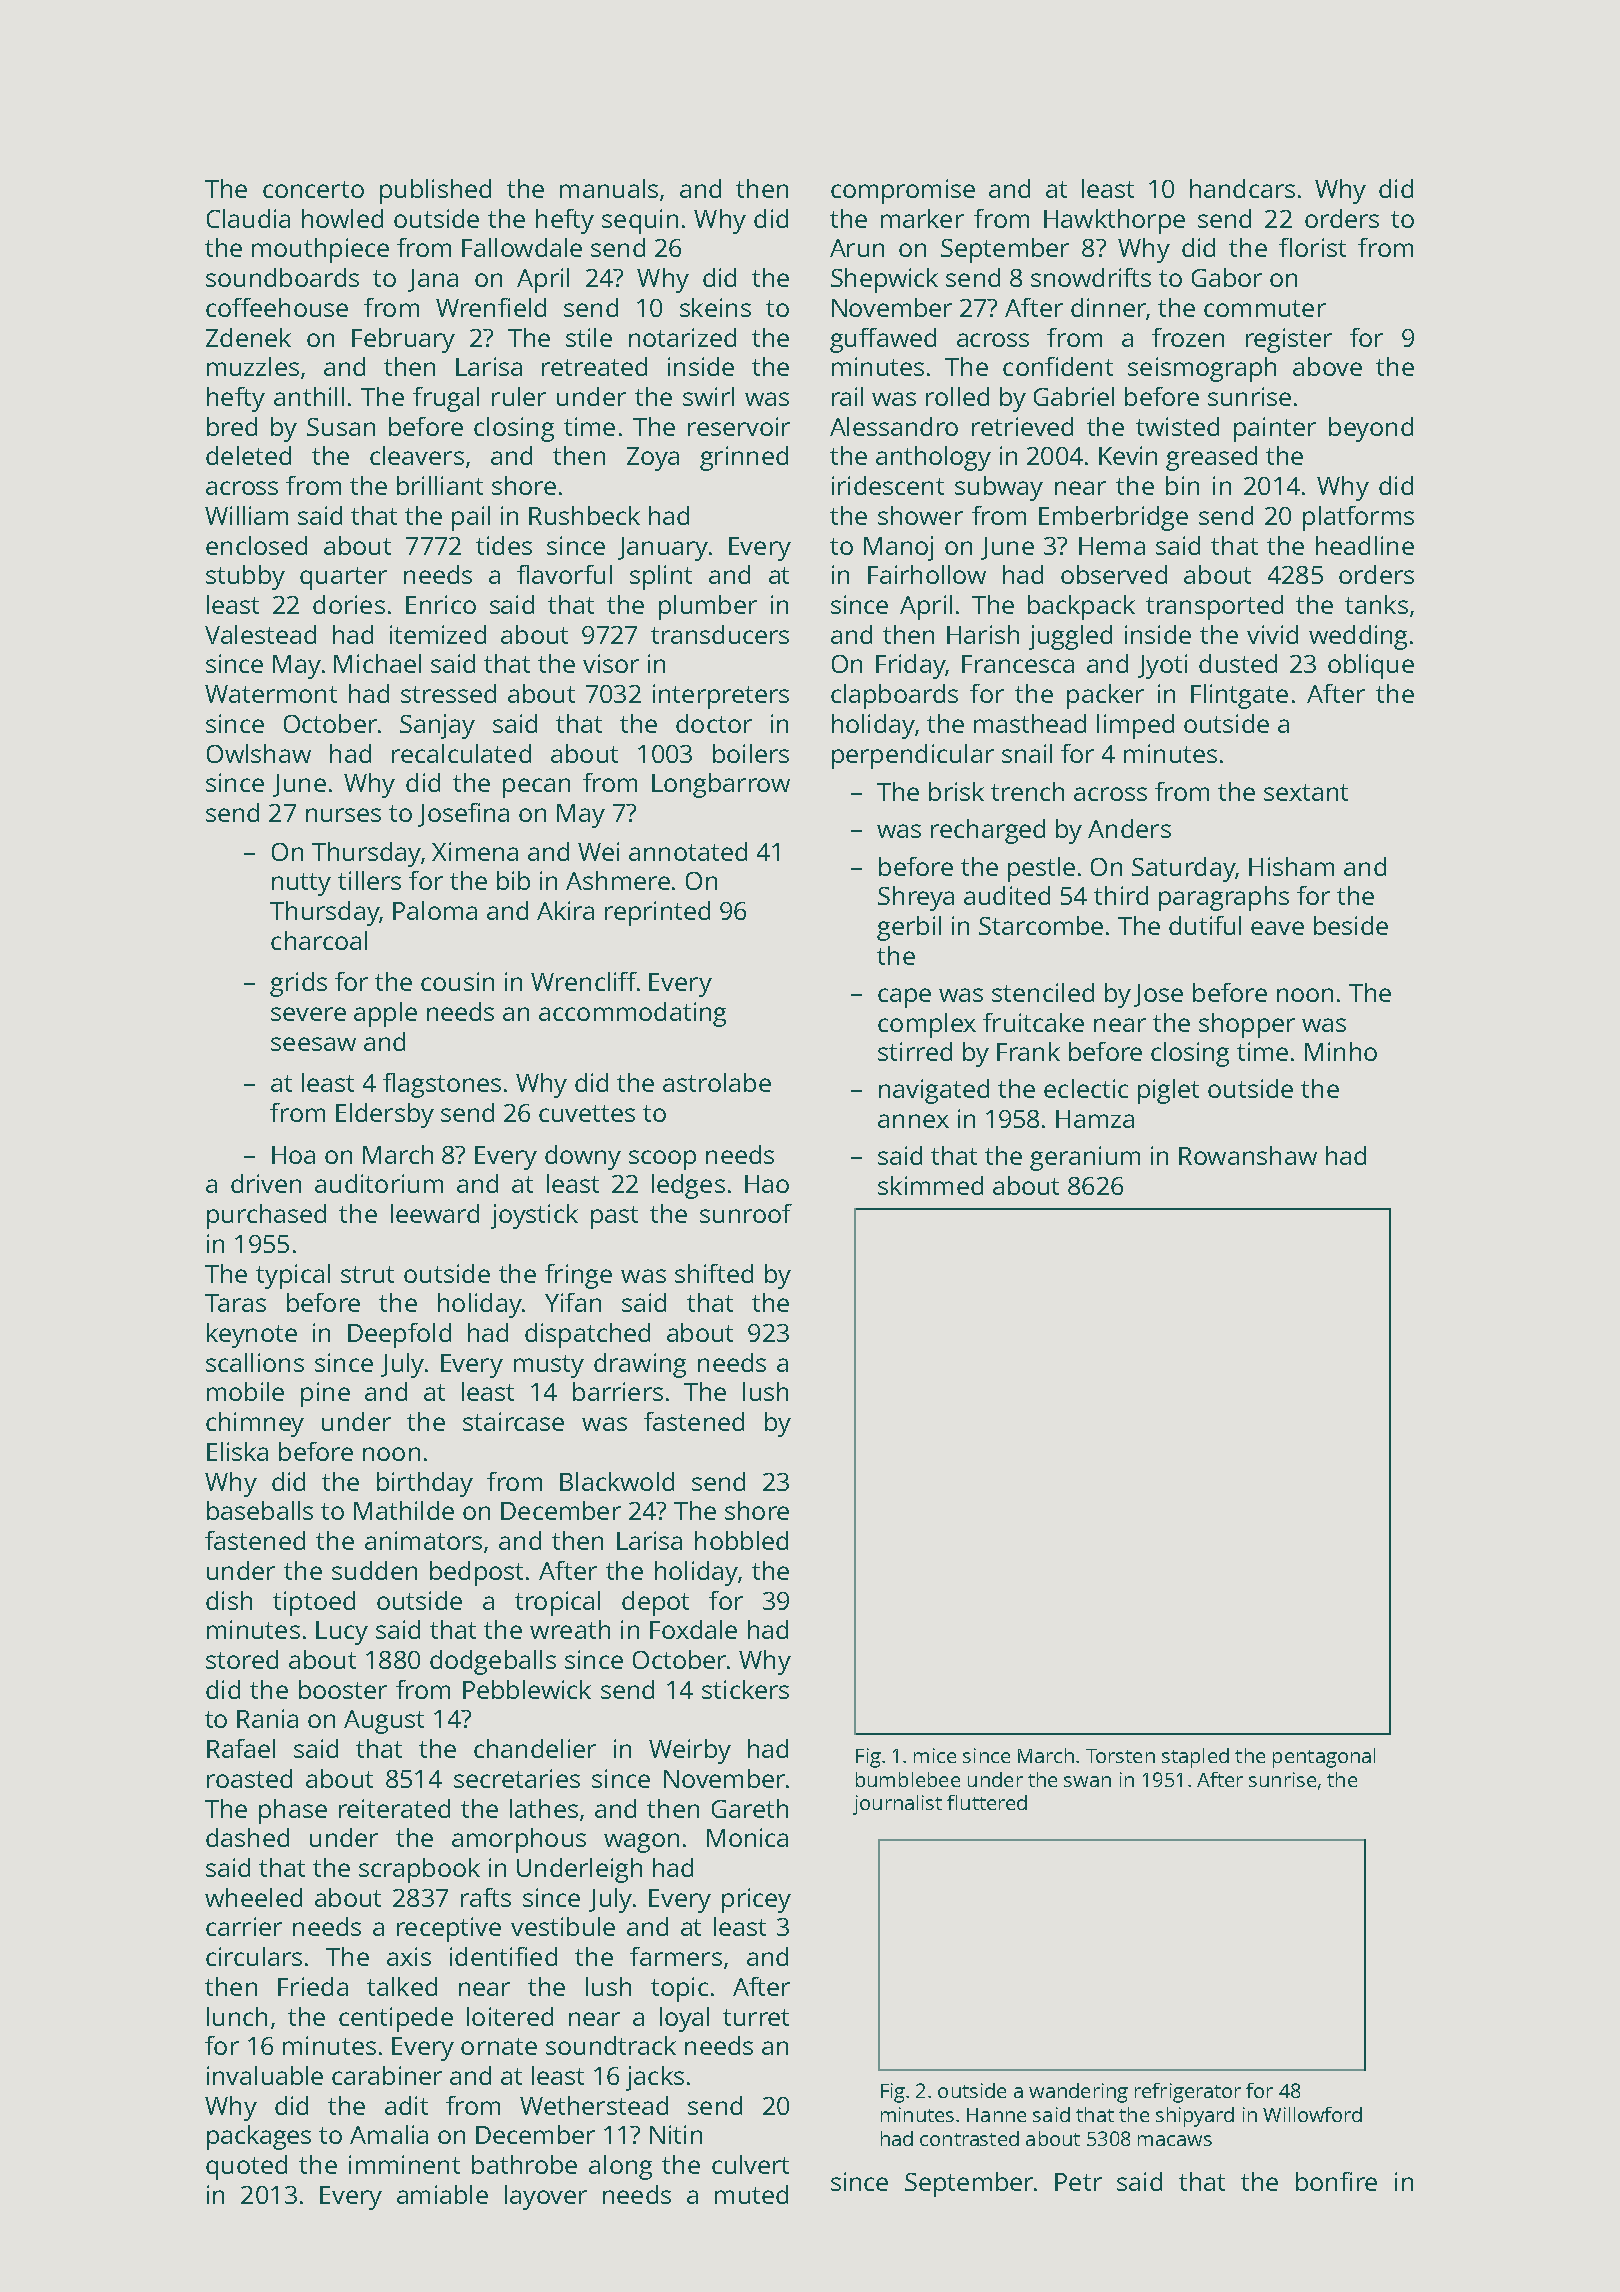  What do you see at coordinates (1324, 1758) in the screenshot?
I see `pentagonal` at bounding box center [1324, 1758].
